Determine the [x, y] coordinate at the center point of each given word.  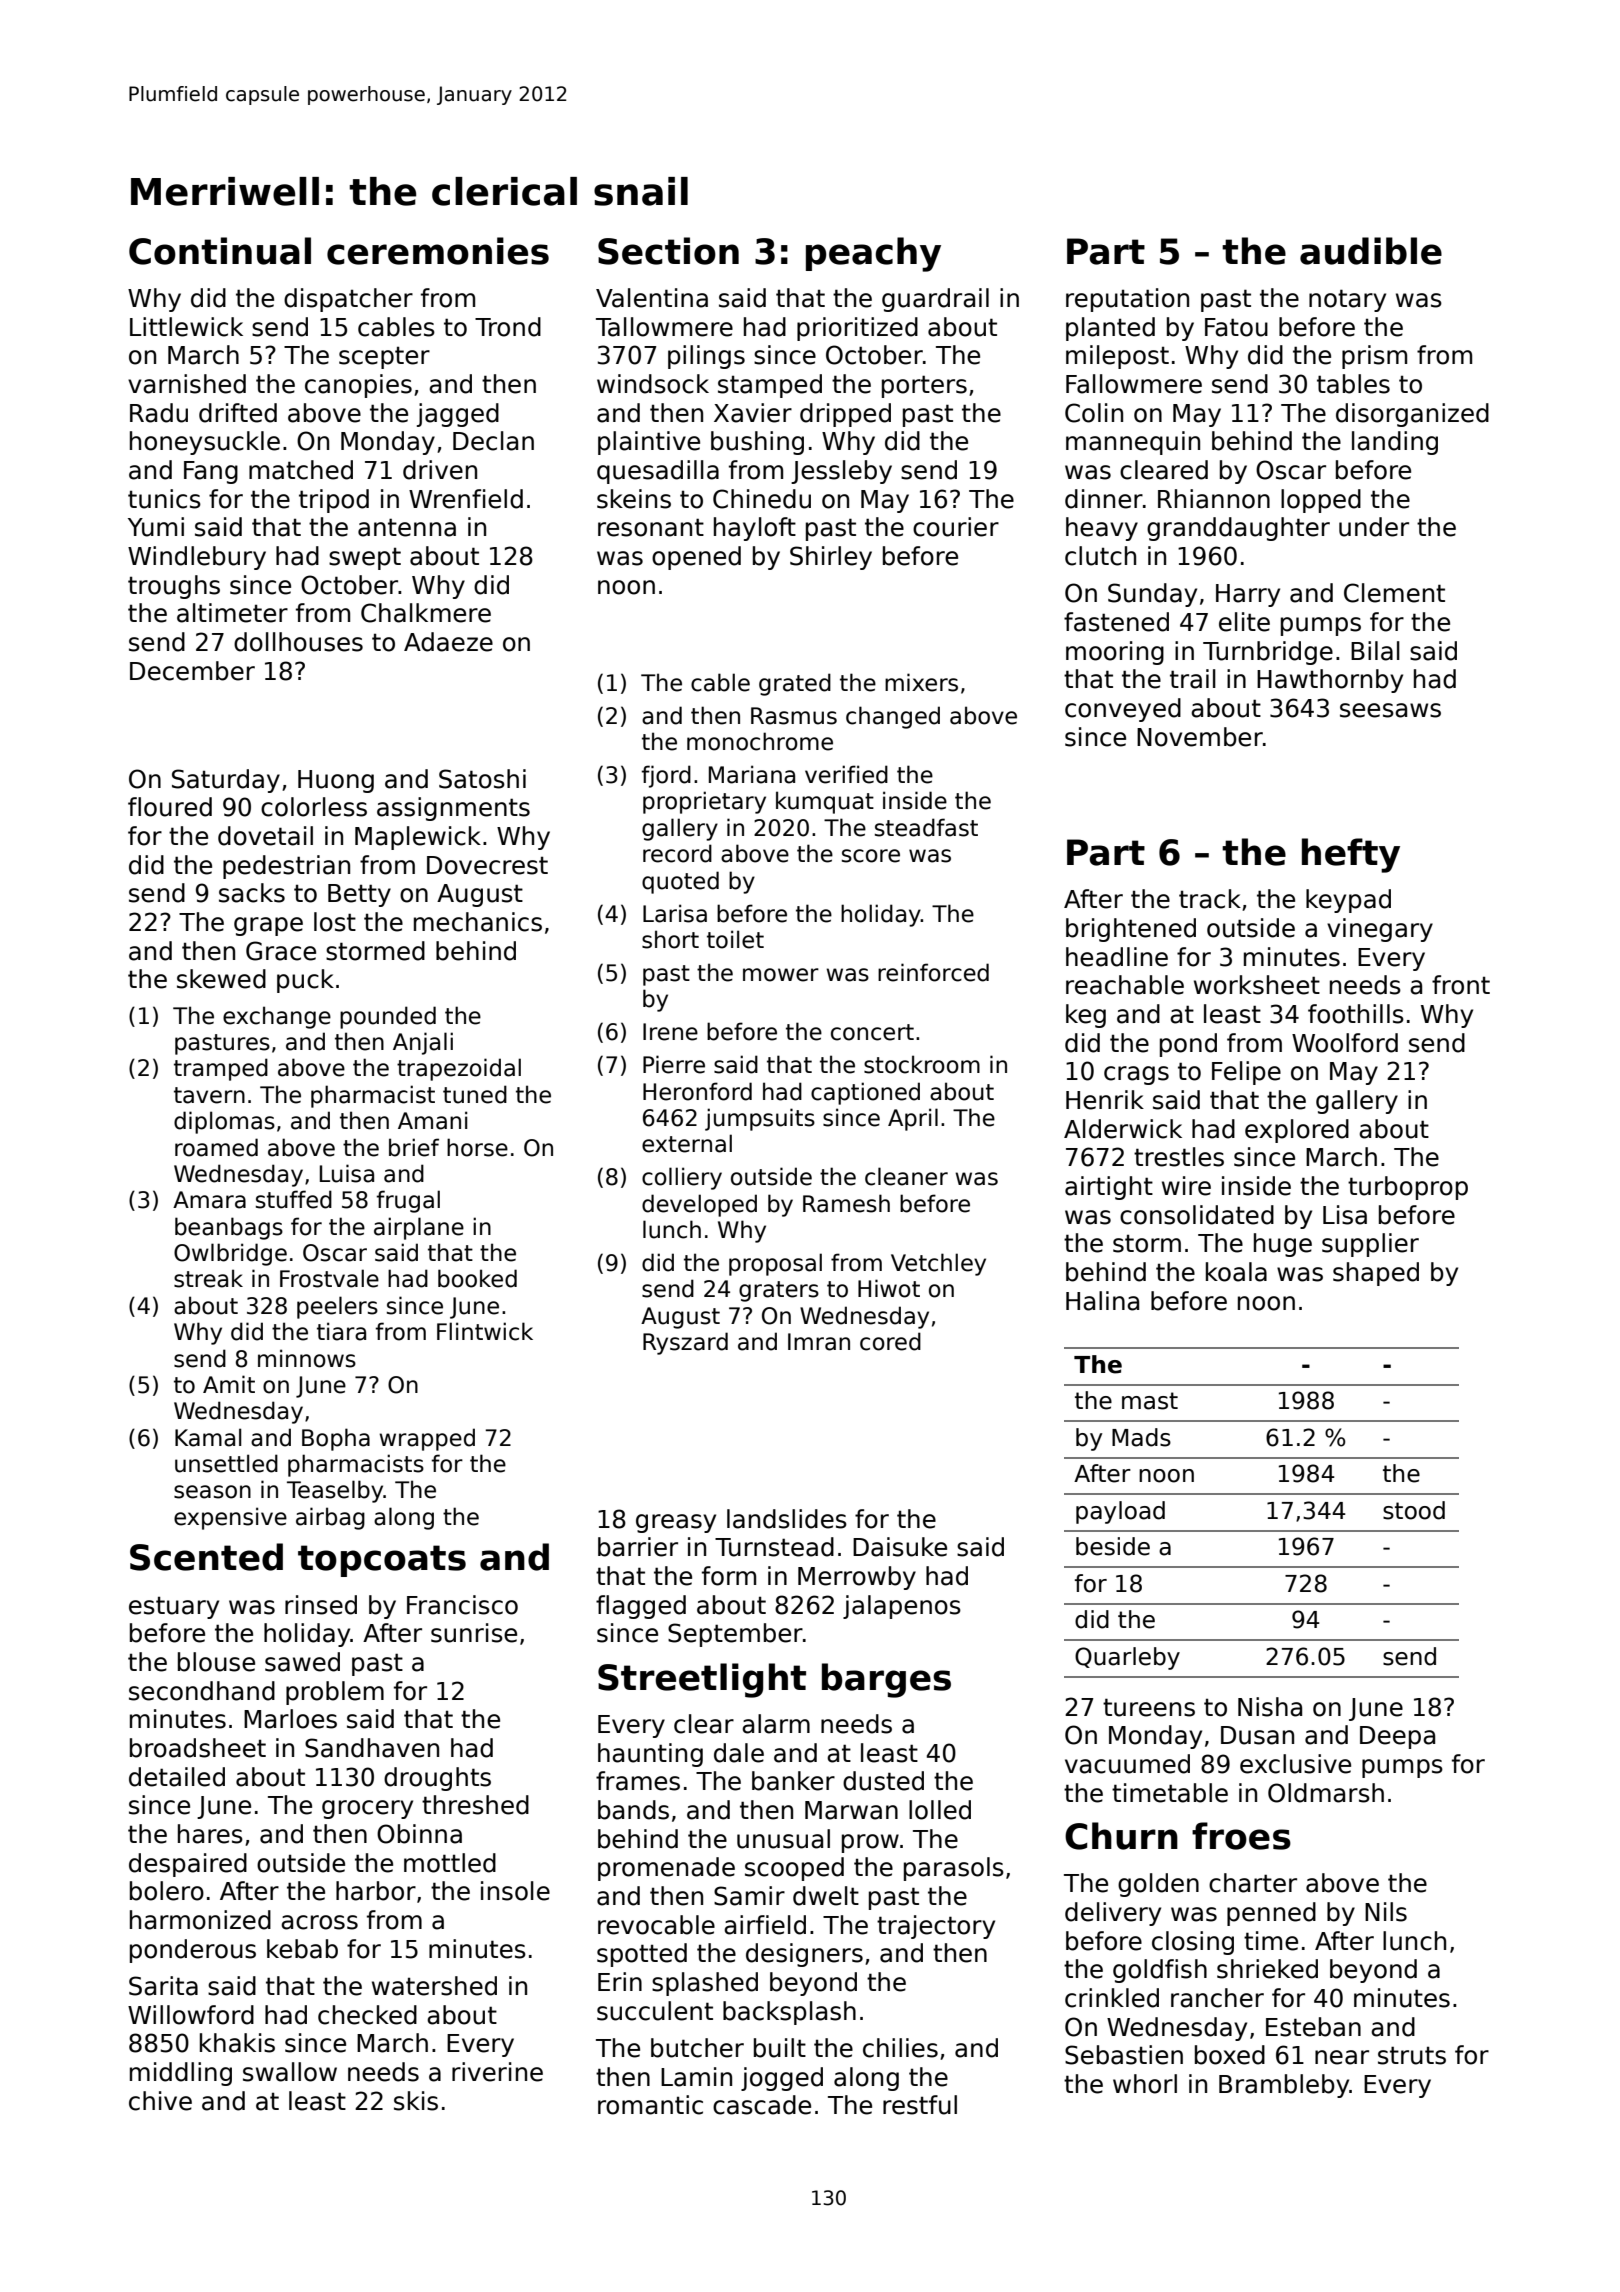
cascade [762, 2105]
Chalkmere [426, 613]
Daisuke [900, 1547]
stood [1414, 1510]
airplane [419, 1228]
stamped [770, 386]
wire [1186, 1186]
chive [160, 2101]
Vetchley [938, 1264]
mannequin [1133, 443]
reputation [1127, 300]
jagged [458, 415]
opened [696, 558]
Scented [206, 1557]
